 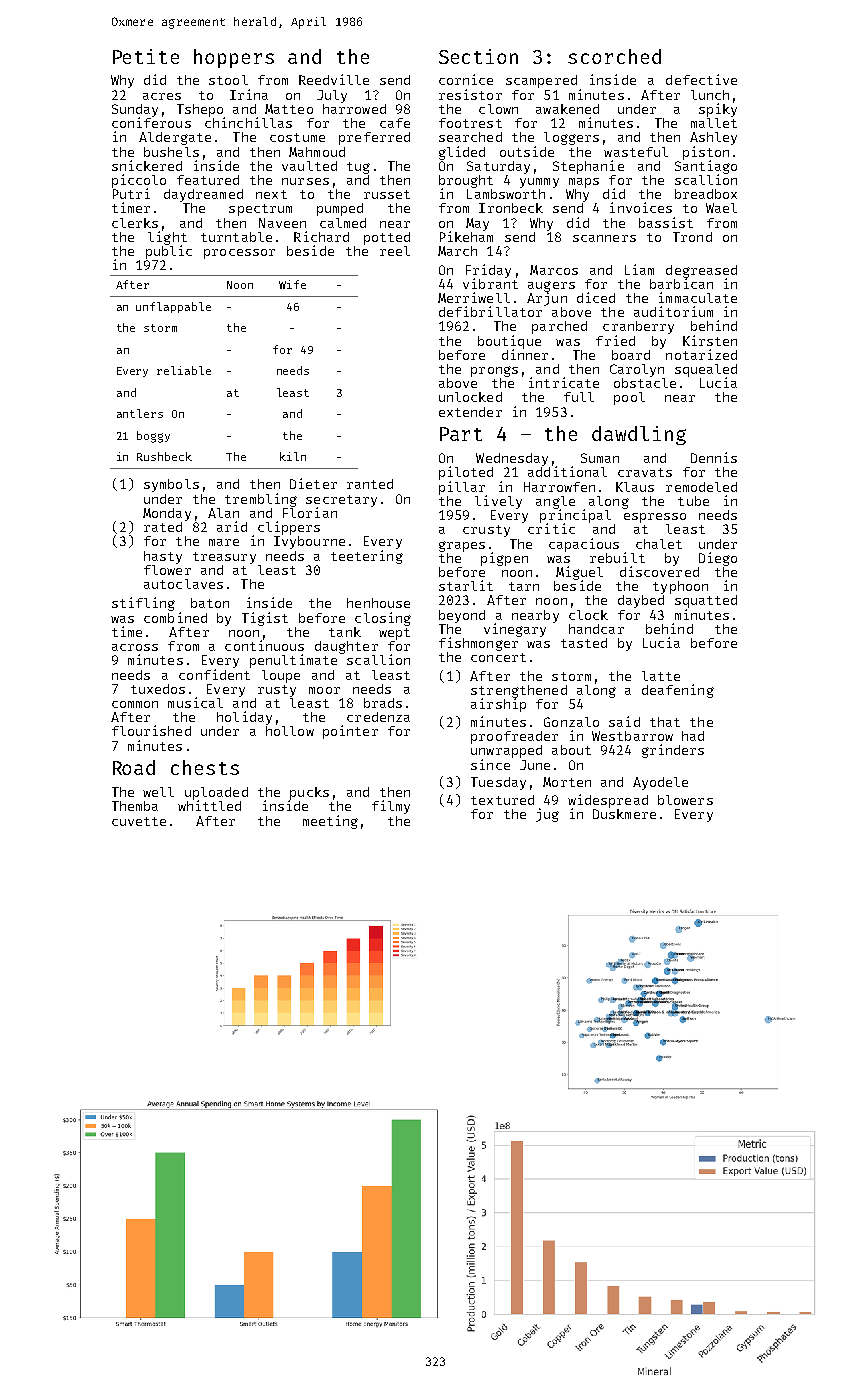 What do you see at coordinates (139, 821) in the image?
I see `cuvette` at bounding box center [139, 821].
